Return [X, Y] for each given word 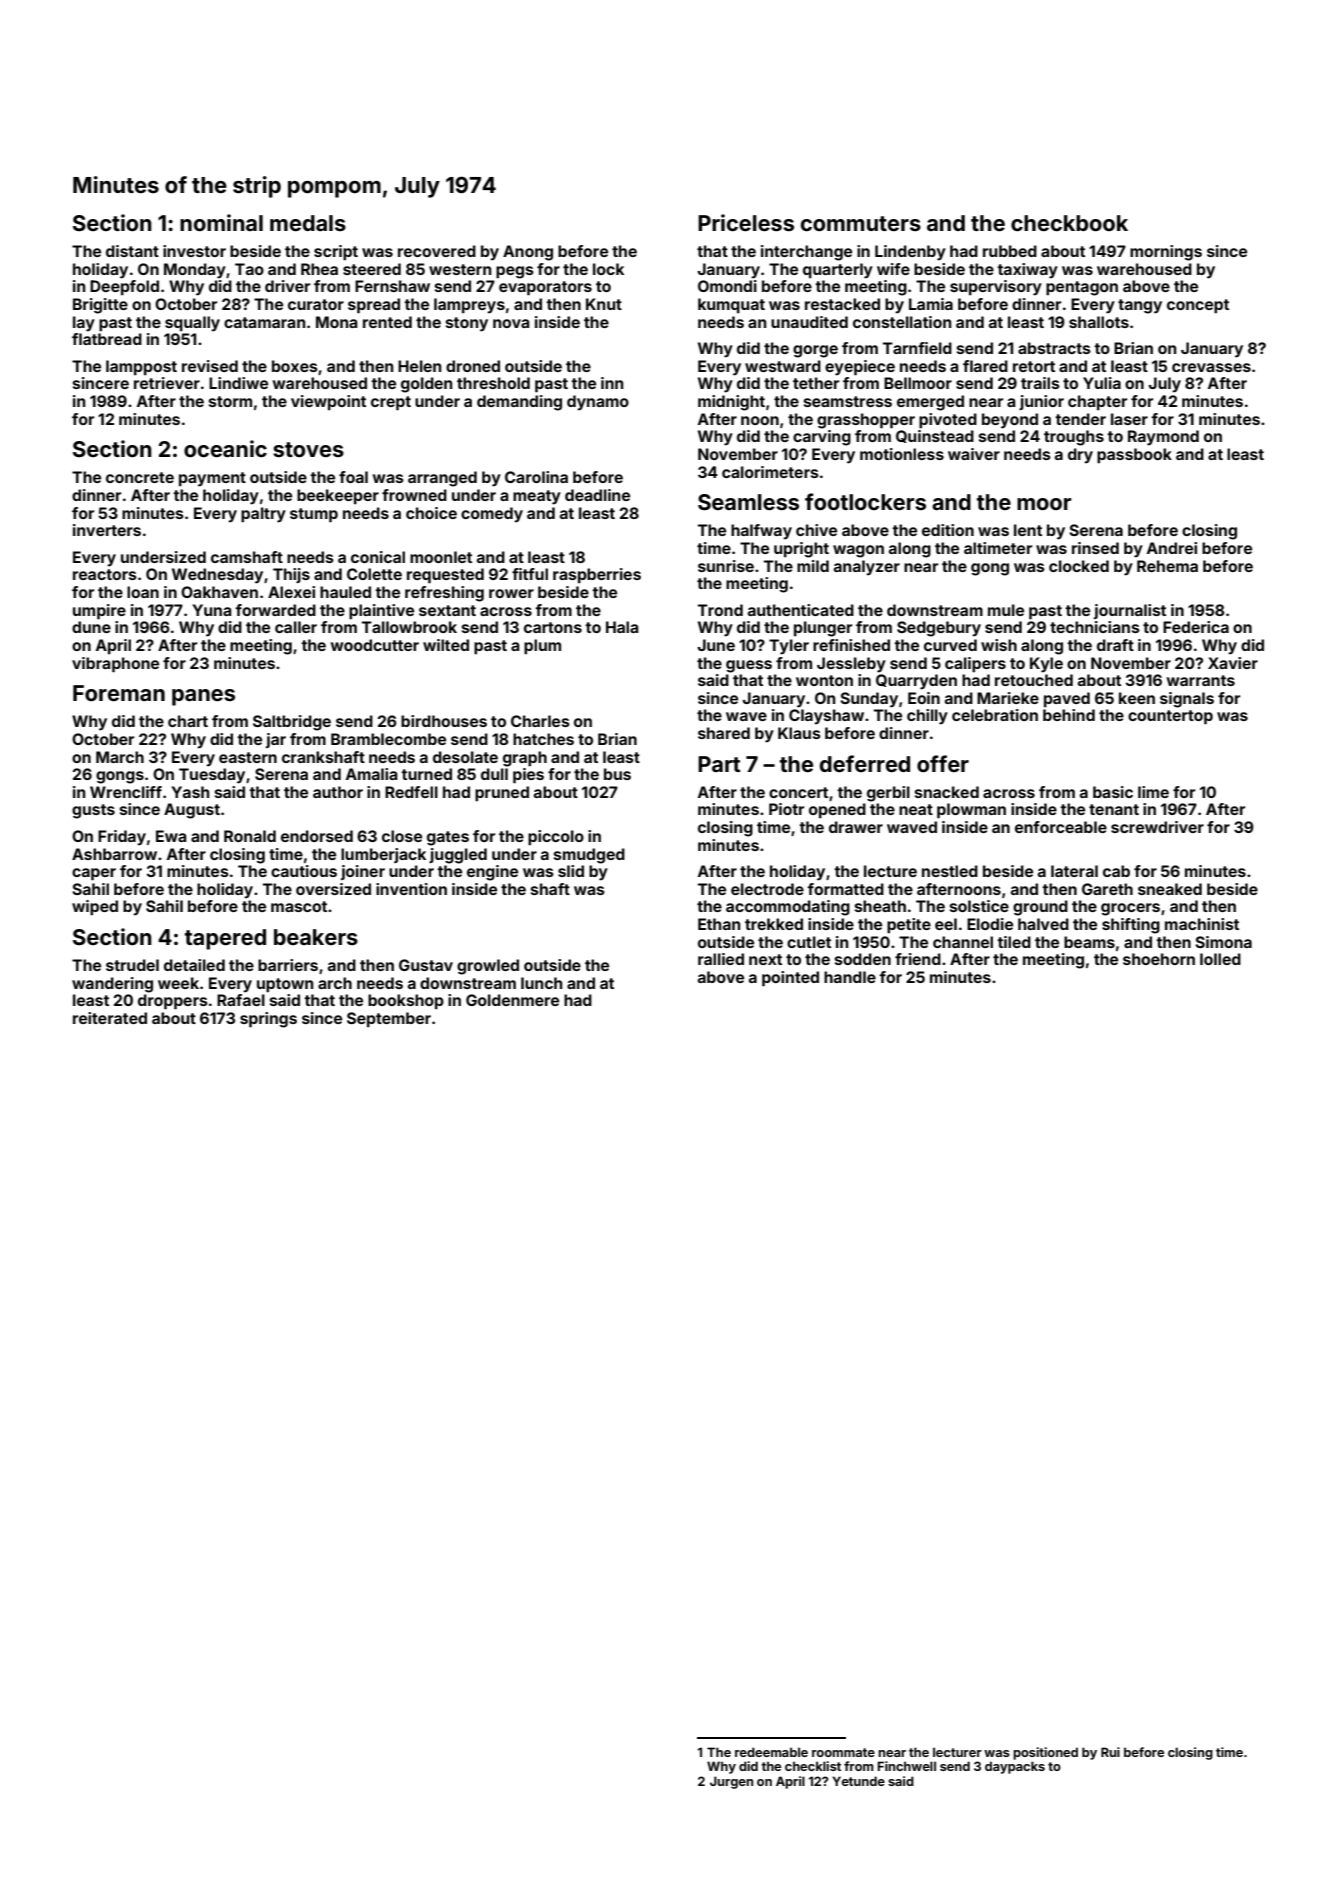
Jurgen [731, 1782]
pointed [790, 978]
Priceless [746, 222]
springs [268, 1020]
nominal [221, 222]
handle [850, 977]
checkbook [1069, 223]
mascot [299, 906]
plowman [971, 810]
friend [918, 959]
